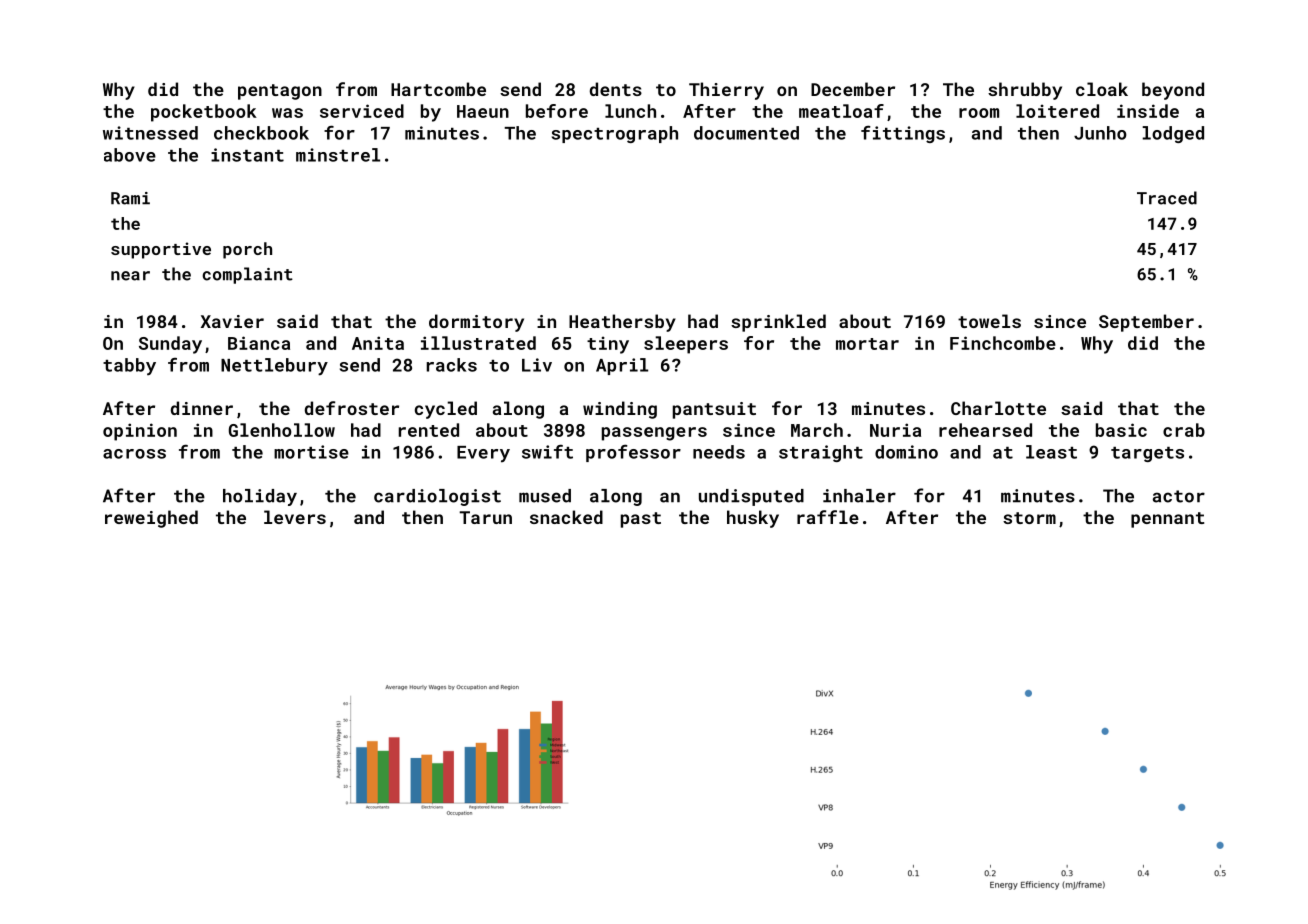 Image resolution: width=1308 pixels, height=924 pixels. What do you see at coordinates (1167, 198) in the screenshot?
I see `Traced` at bounding box center [1167, 198].
